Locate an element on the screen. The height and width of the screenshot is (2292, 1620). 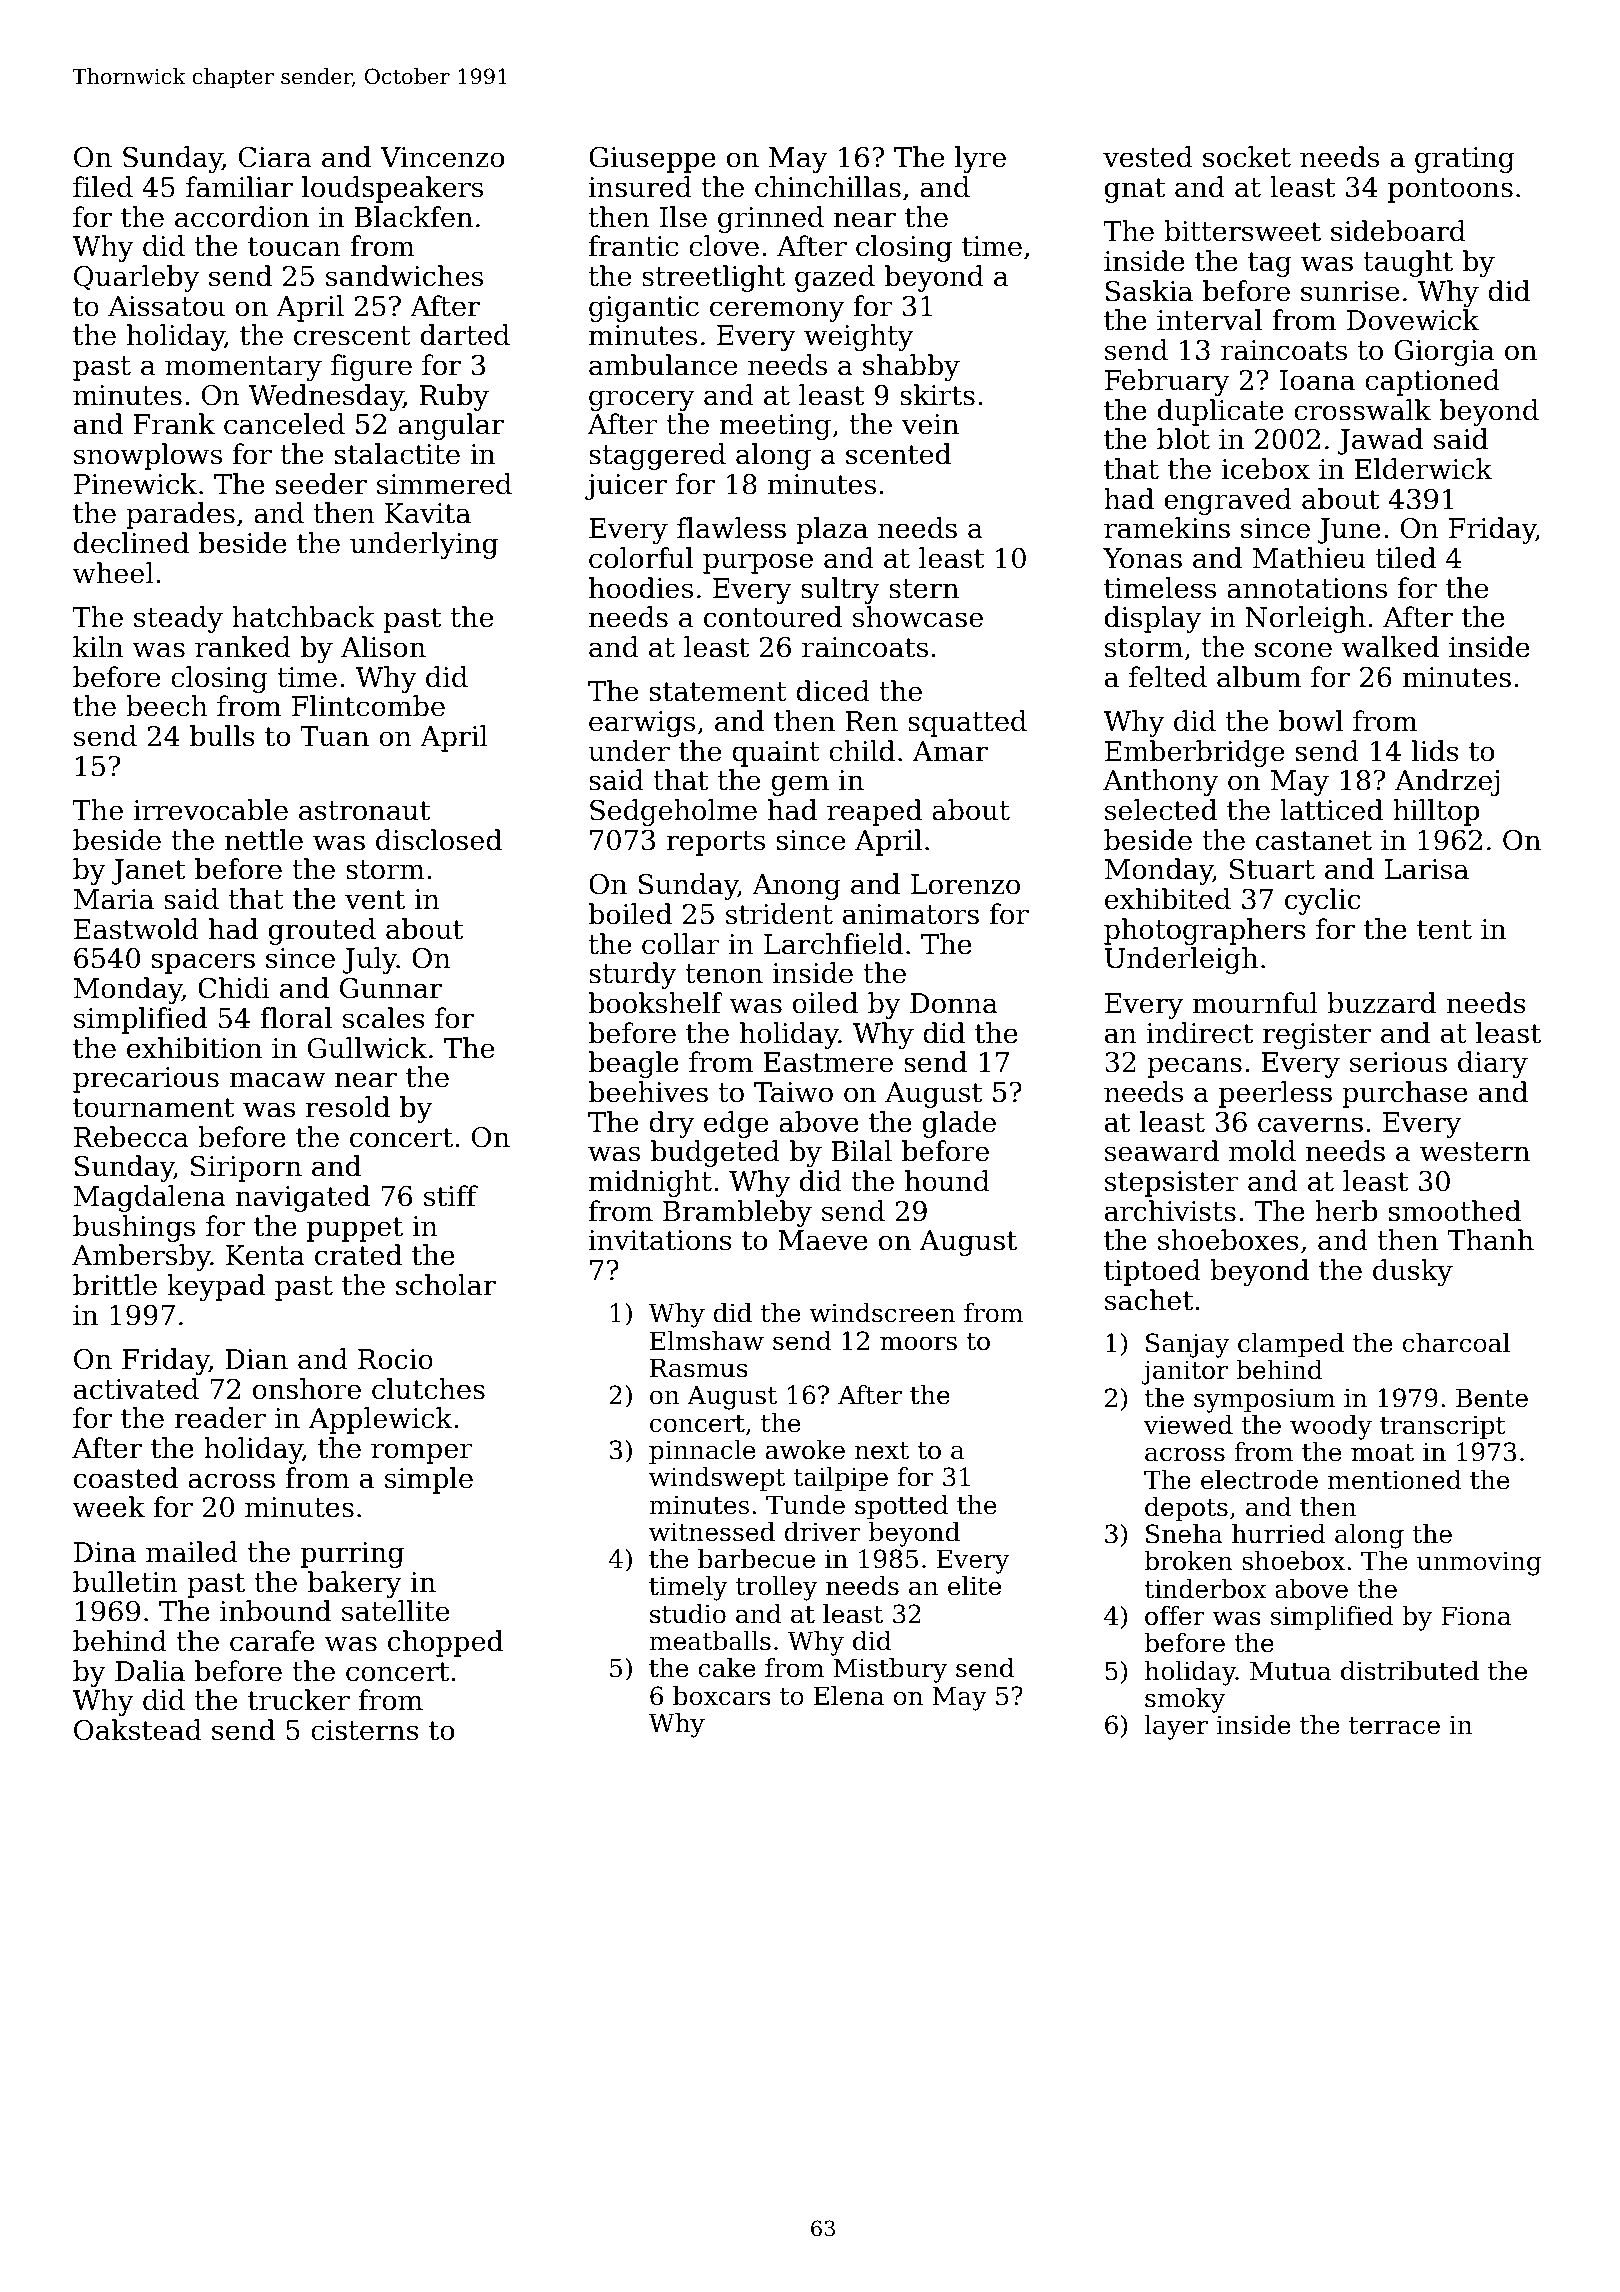
hilltop is located at coordinates (1436, 812).
